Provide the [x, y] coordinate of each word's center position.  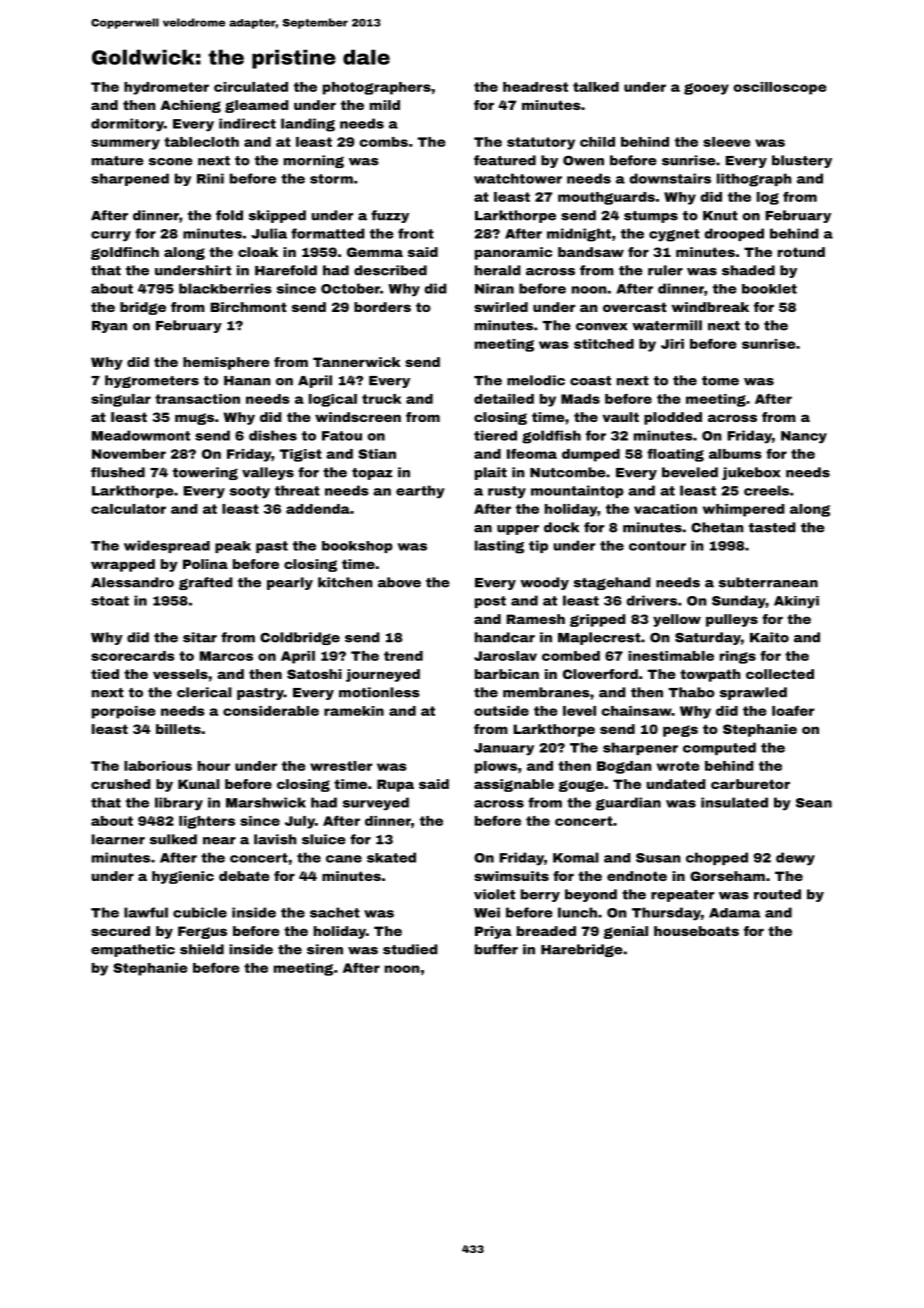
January [504, 749]
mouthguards [606, 198]
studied [410, 949]
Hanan [247, 381]
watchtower [518, 178]
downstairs [670, 178]
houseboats [696, 931]
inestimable [671, 656]
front [416, 233]
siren [325, 949]
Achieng [191, 106]
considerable [271, 711]
